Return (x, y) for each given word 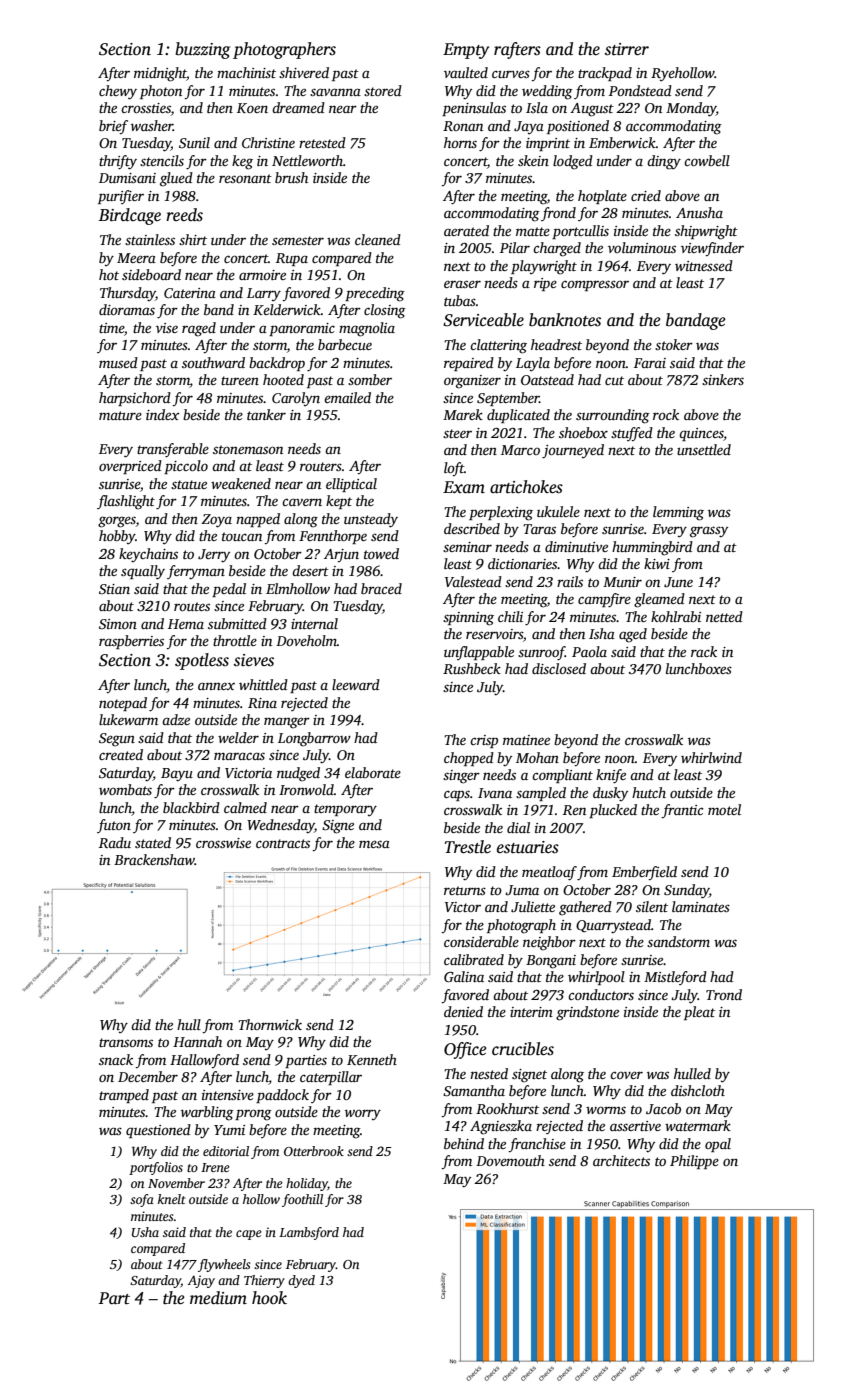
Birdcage (130, 216)
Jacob (663, 1108)
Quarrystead (613, 926)
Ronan (463, 126)
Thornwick (270, 1024)
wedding (547, 92)
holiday (307, 1184)
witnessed (704, 265)
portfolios (156, 1168)
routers (321, 466)
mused (118, 362)
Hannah (197, 1041)
